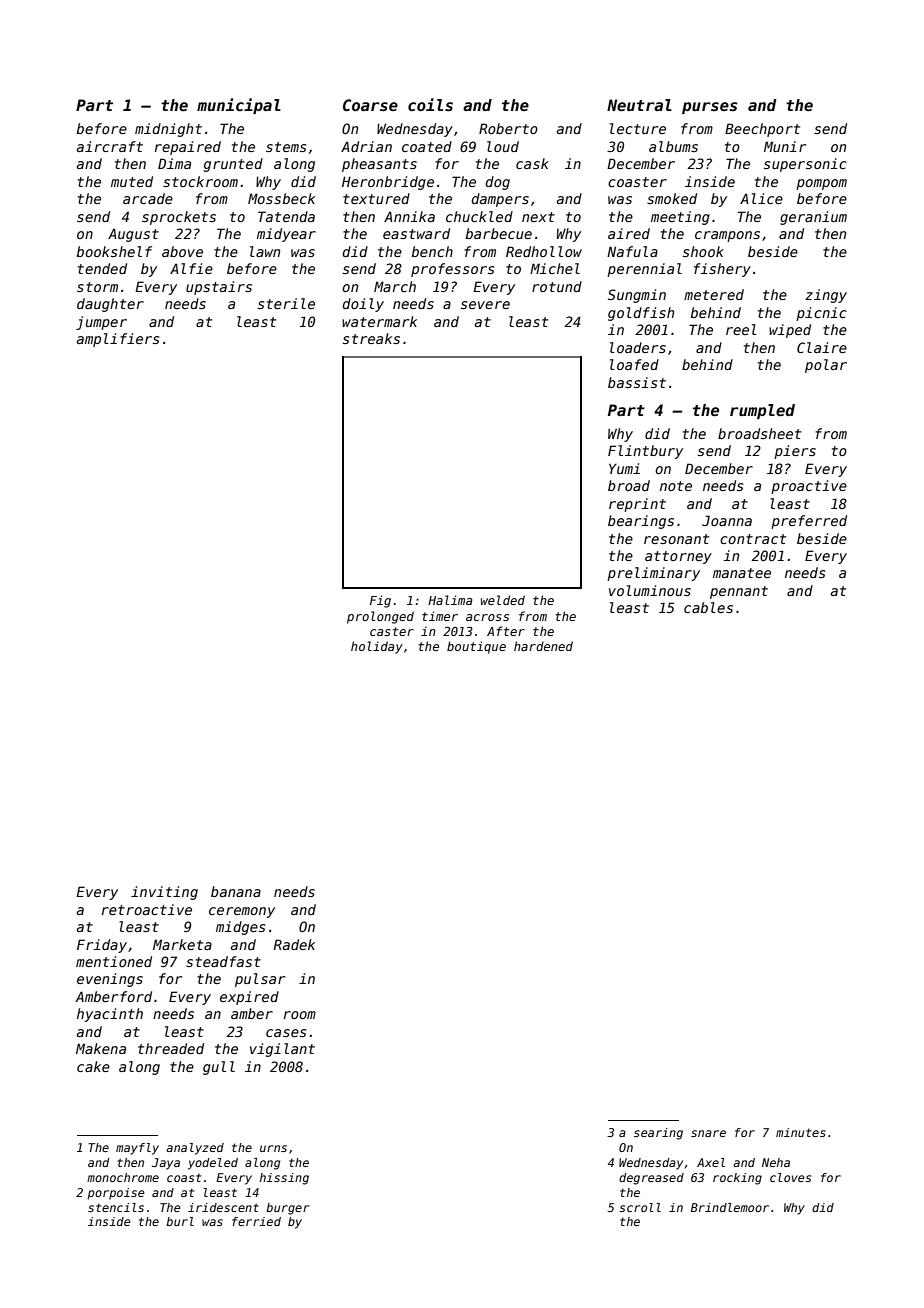 The height and width of the image is (1308, 924). I want to click on minutes, so click(801, 1132).
